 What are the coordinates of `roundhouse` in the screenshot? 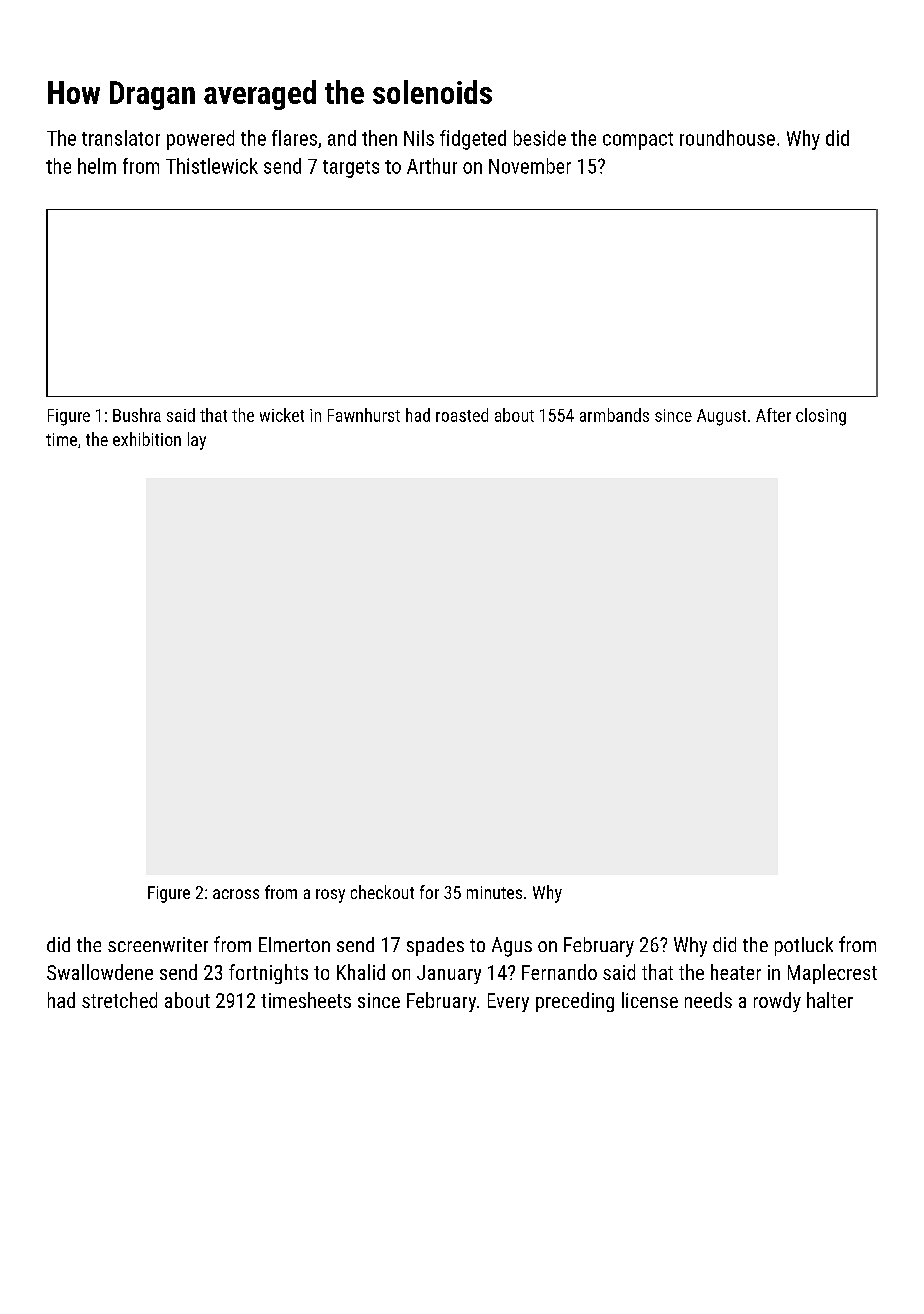 It's located at (727, 138).
